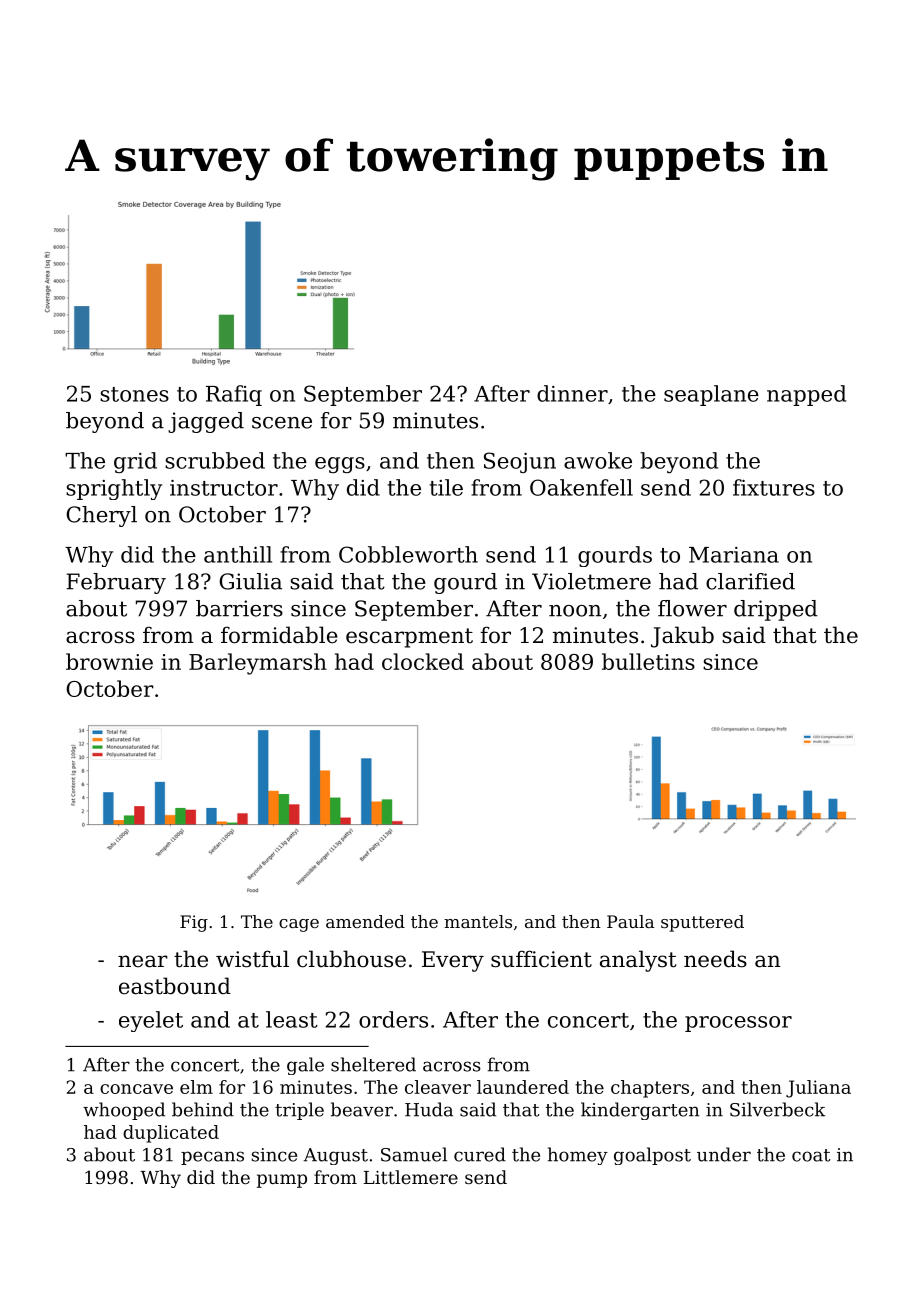 Image resolution: width=924 pixels, height=1311 pixels. Describe the element at coordinates (134, 394) in the page. I see `stones` at that location.
